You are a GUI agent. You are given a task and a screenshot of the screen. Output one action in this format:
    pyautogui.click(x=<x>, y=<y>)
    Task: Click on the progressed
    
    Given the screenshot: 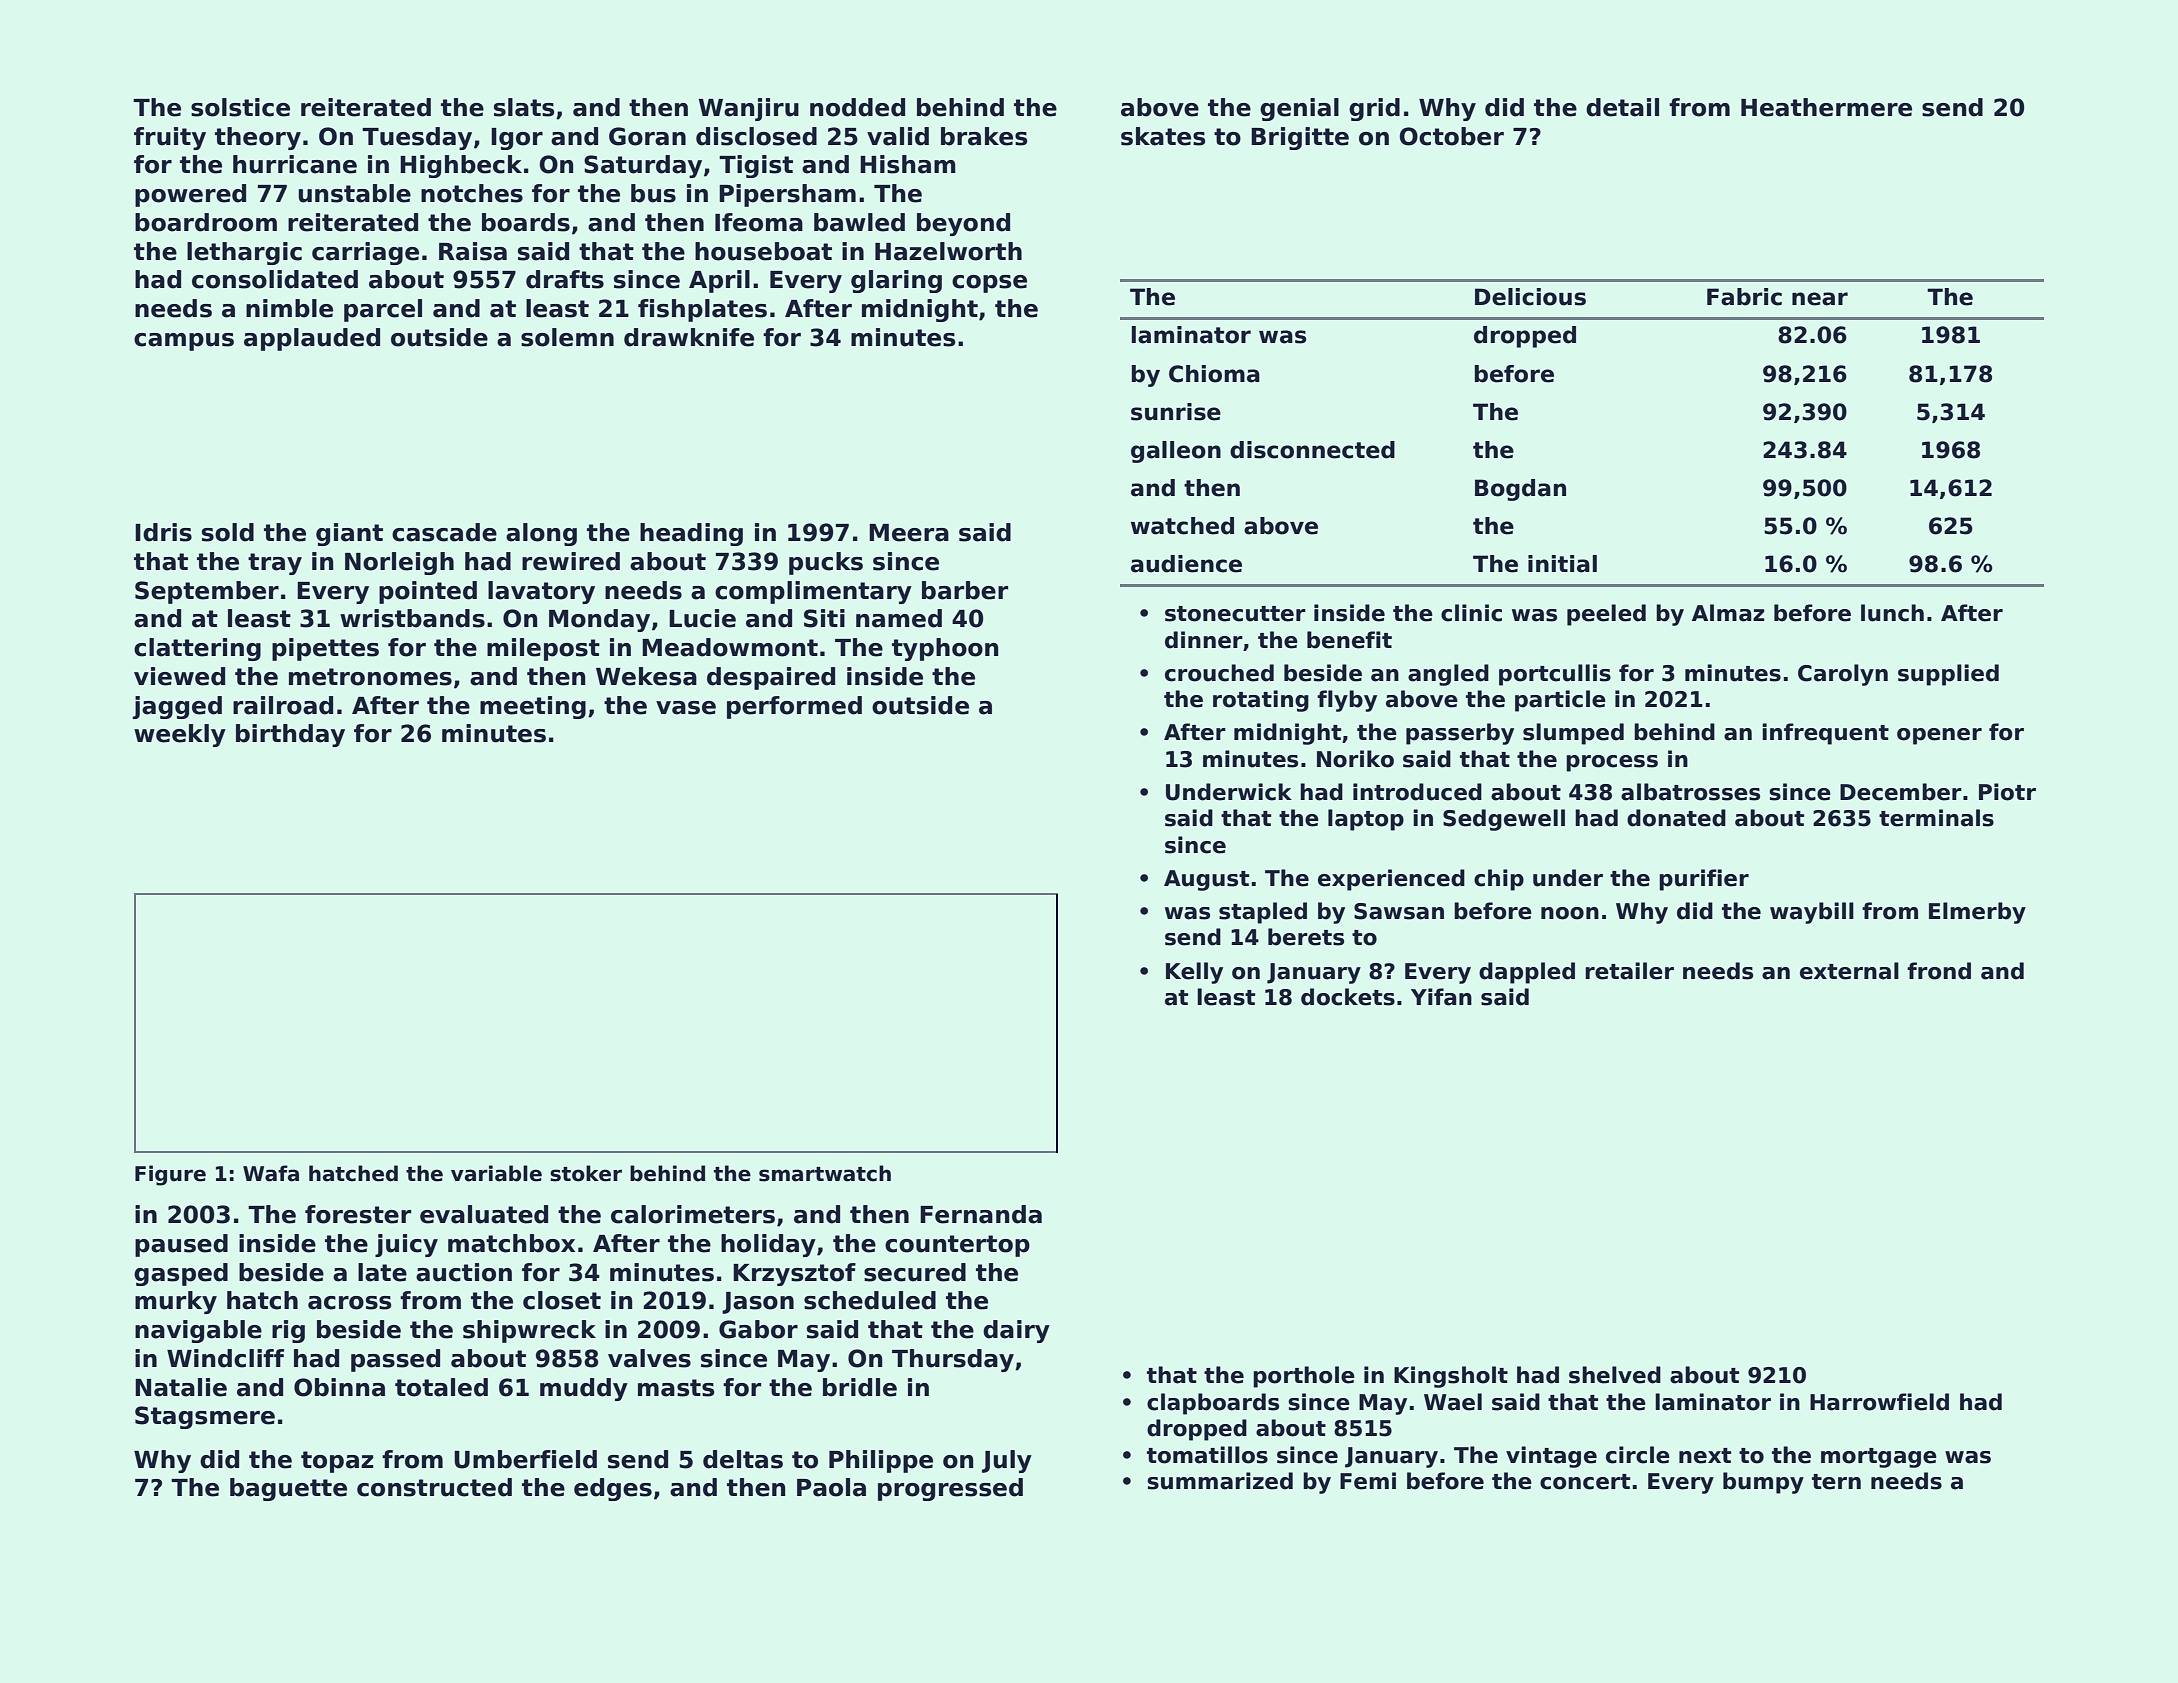 What is the action you would take?
    pyautogui.click(x=950, y=1489)
